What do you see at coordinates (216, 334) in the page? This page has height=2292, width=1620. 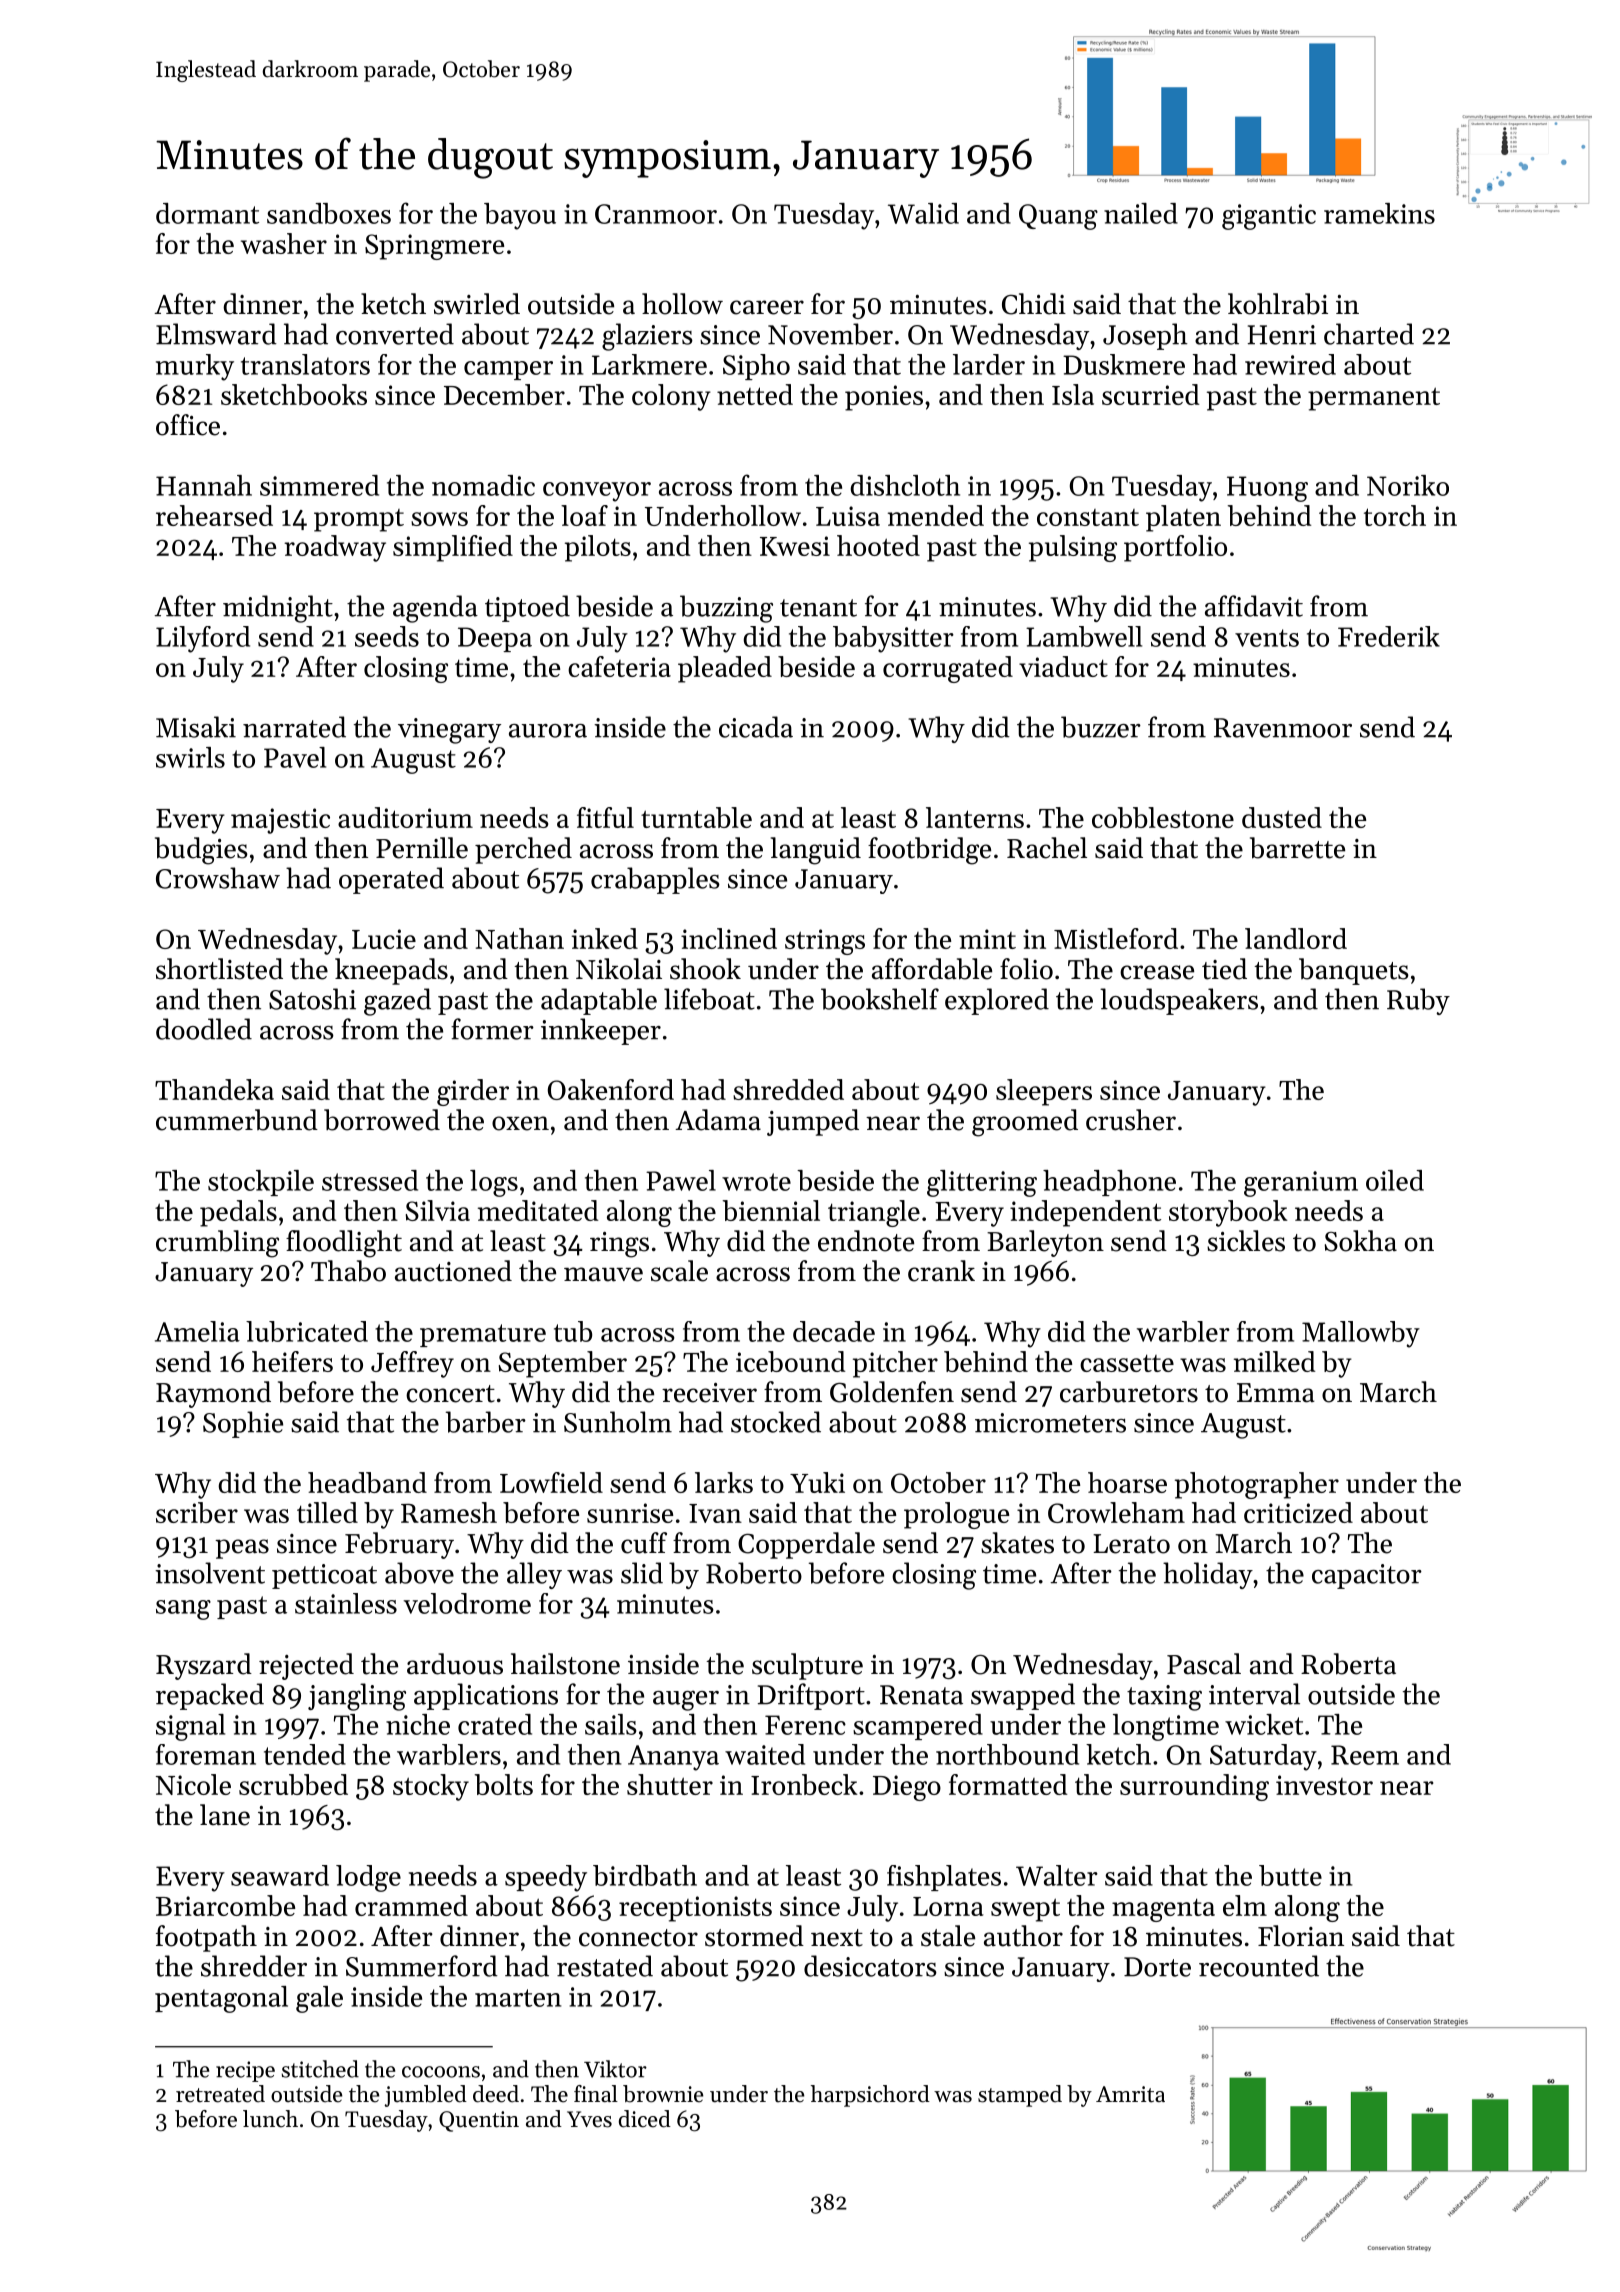 I see `Elmsward` at bounding box center [216, 334].
